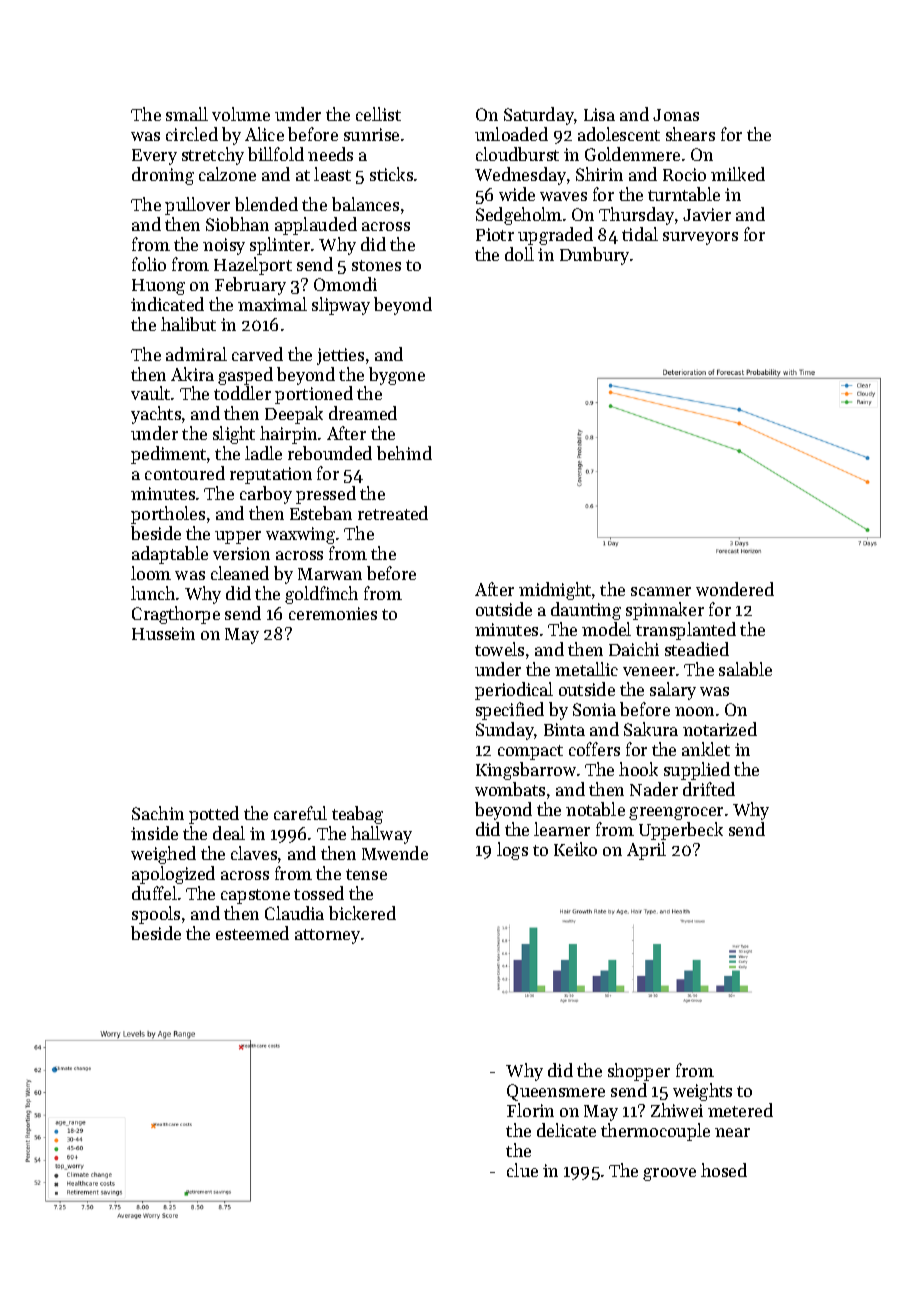  What do you see at coordinates (530, 1110) in the screenshot?
I see `Florin` at bounding box center [530, 1110].
